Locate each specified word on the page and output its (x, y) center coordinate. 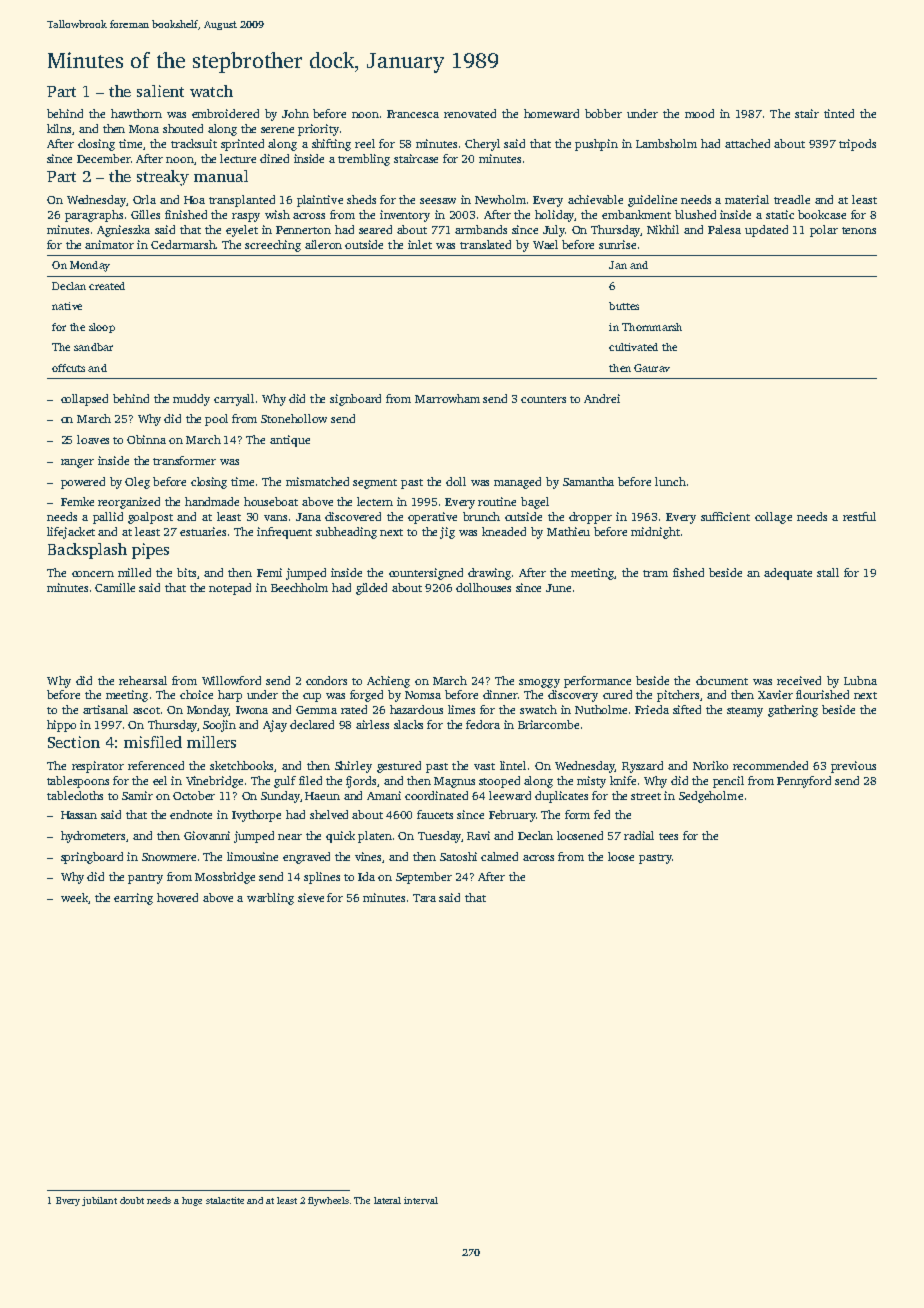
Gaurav (652, 368)
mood (699, 113)
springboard (92, 858)
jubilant (99, 1201)
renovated (470, 113)
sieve (311, 897)
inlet (420, 244)
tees (668, 836)
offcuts (68, 368)
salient (160, 91)
